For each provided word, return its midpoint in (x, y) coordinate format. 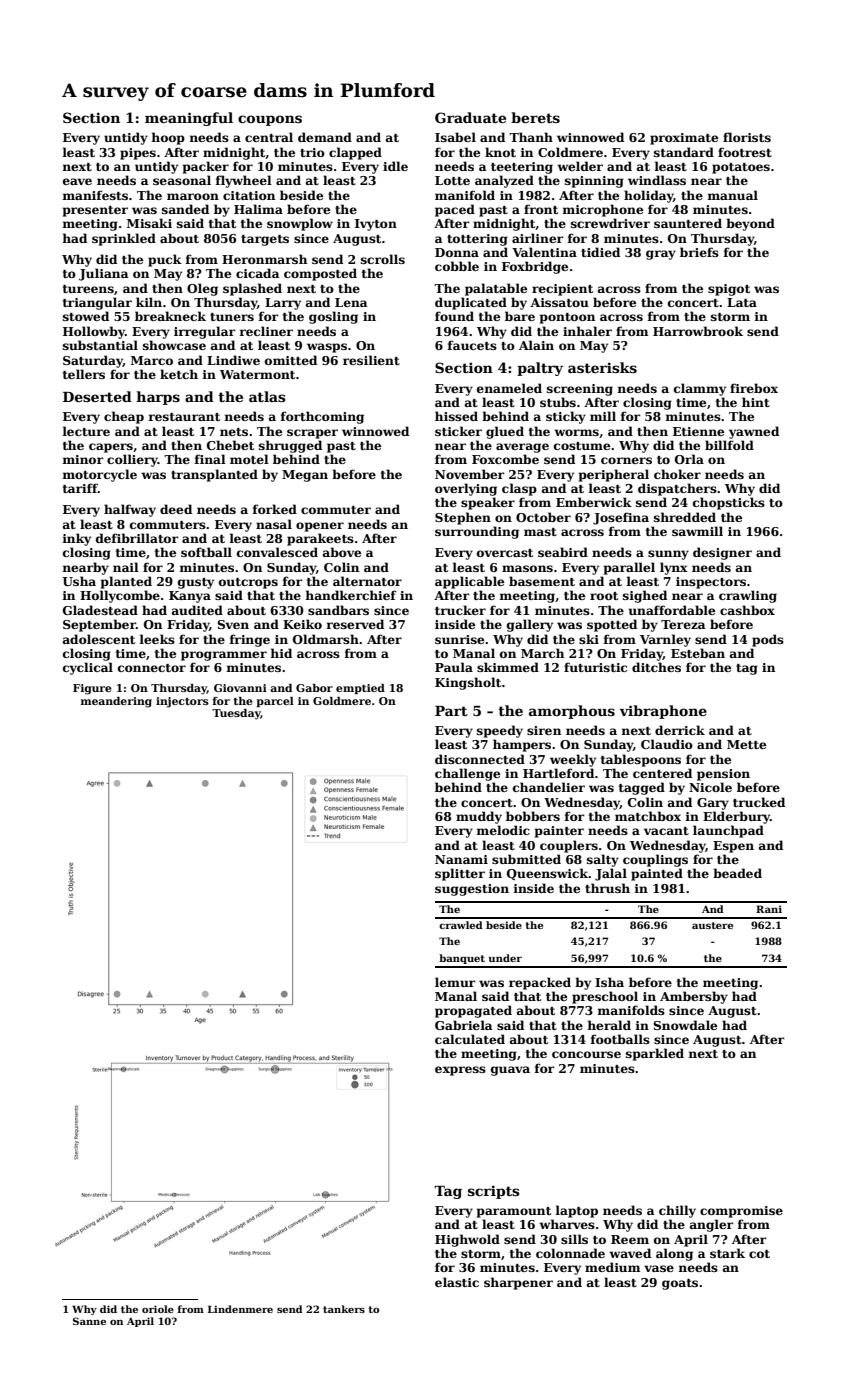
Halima (258, 209)
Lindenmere (240, 1309)
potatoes (741, 168)
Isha (609, 982)
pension (723, 775)
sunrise (459, 639)
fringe (250, 640)
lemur (455, 982)
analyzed (504, 181)
